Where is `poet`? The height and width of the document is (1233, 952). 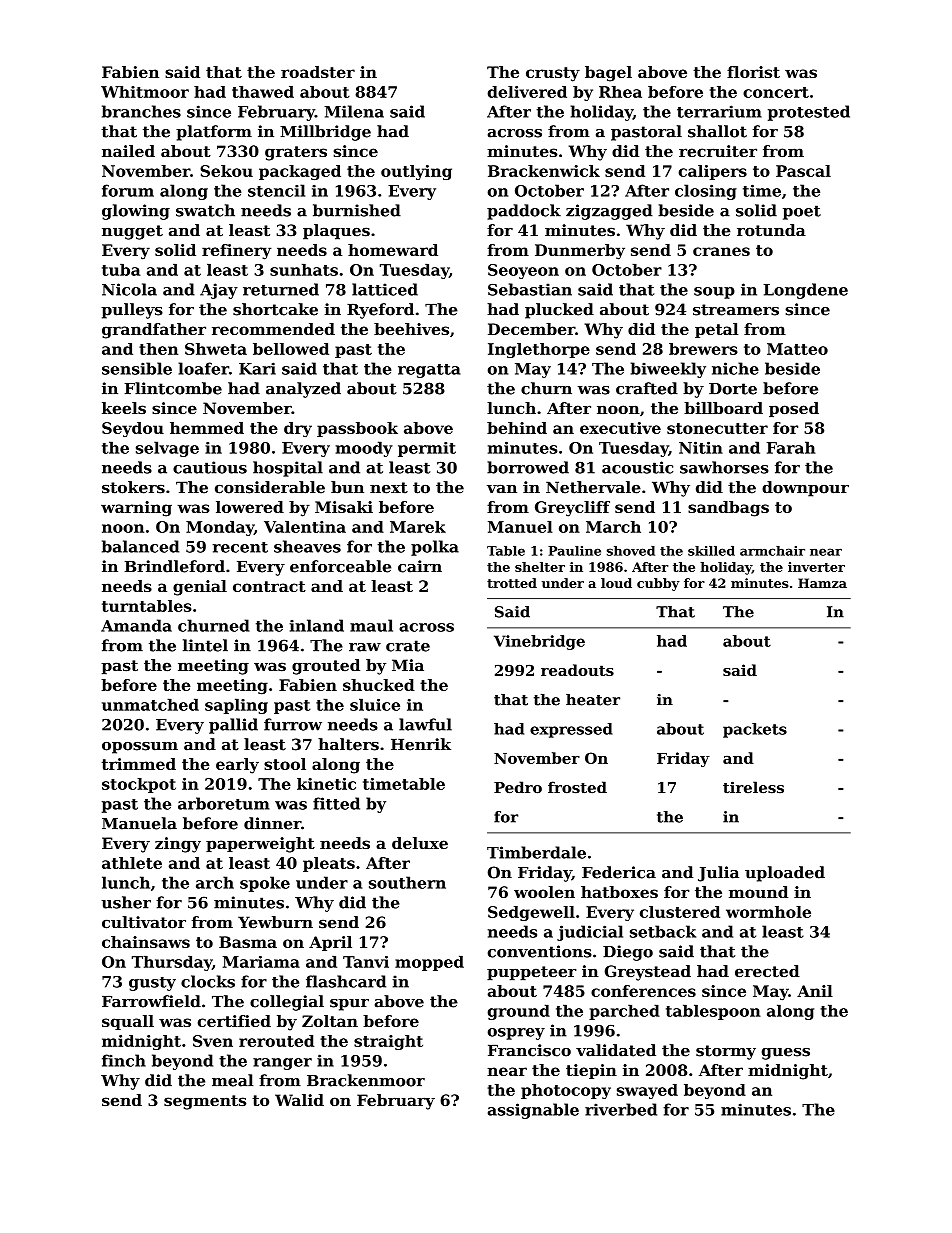 poet is located at coordinates (802, 212).
